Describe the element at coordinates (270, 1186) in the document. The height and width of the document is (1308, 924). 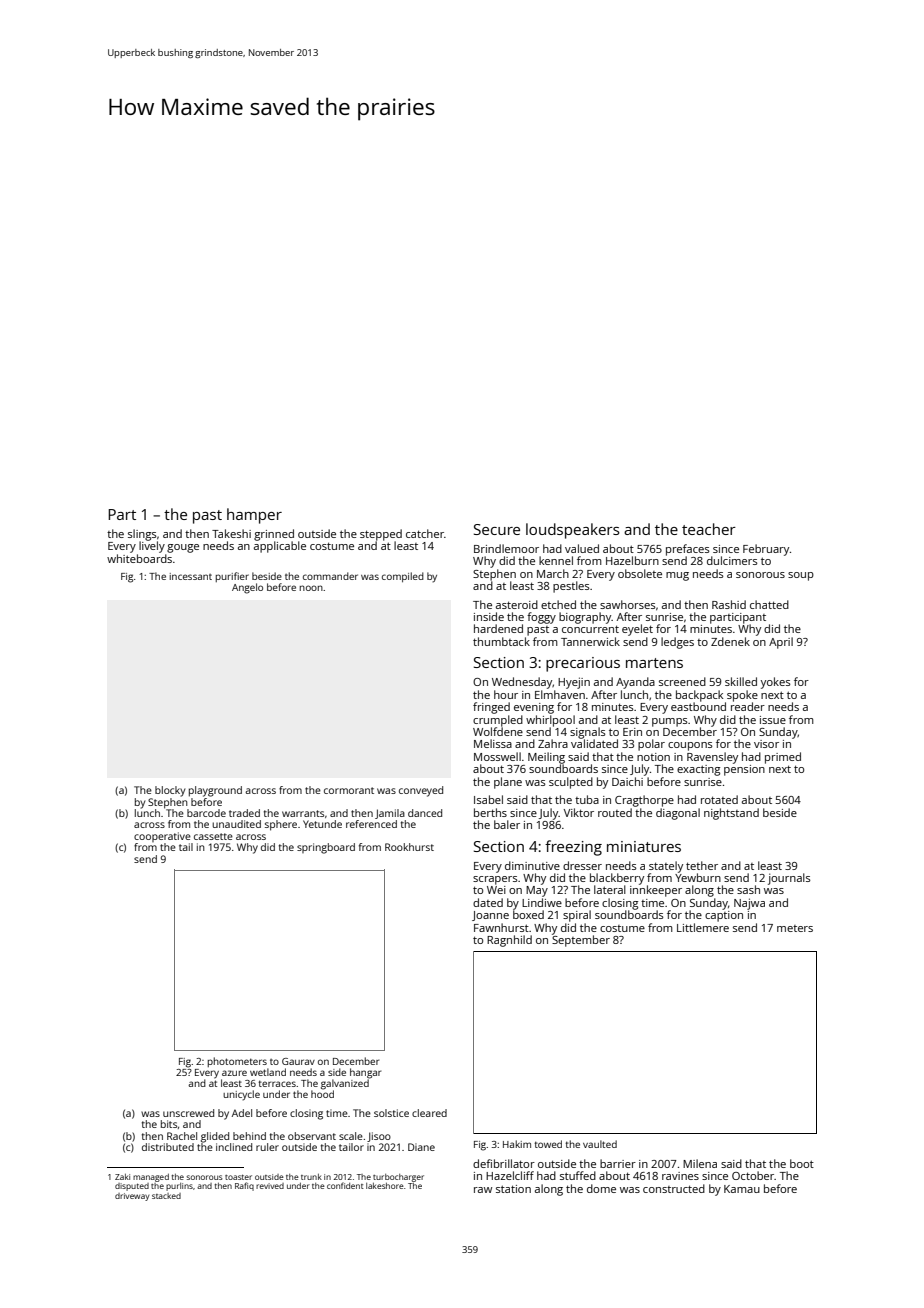
I see `revived` at that location.
